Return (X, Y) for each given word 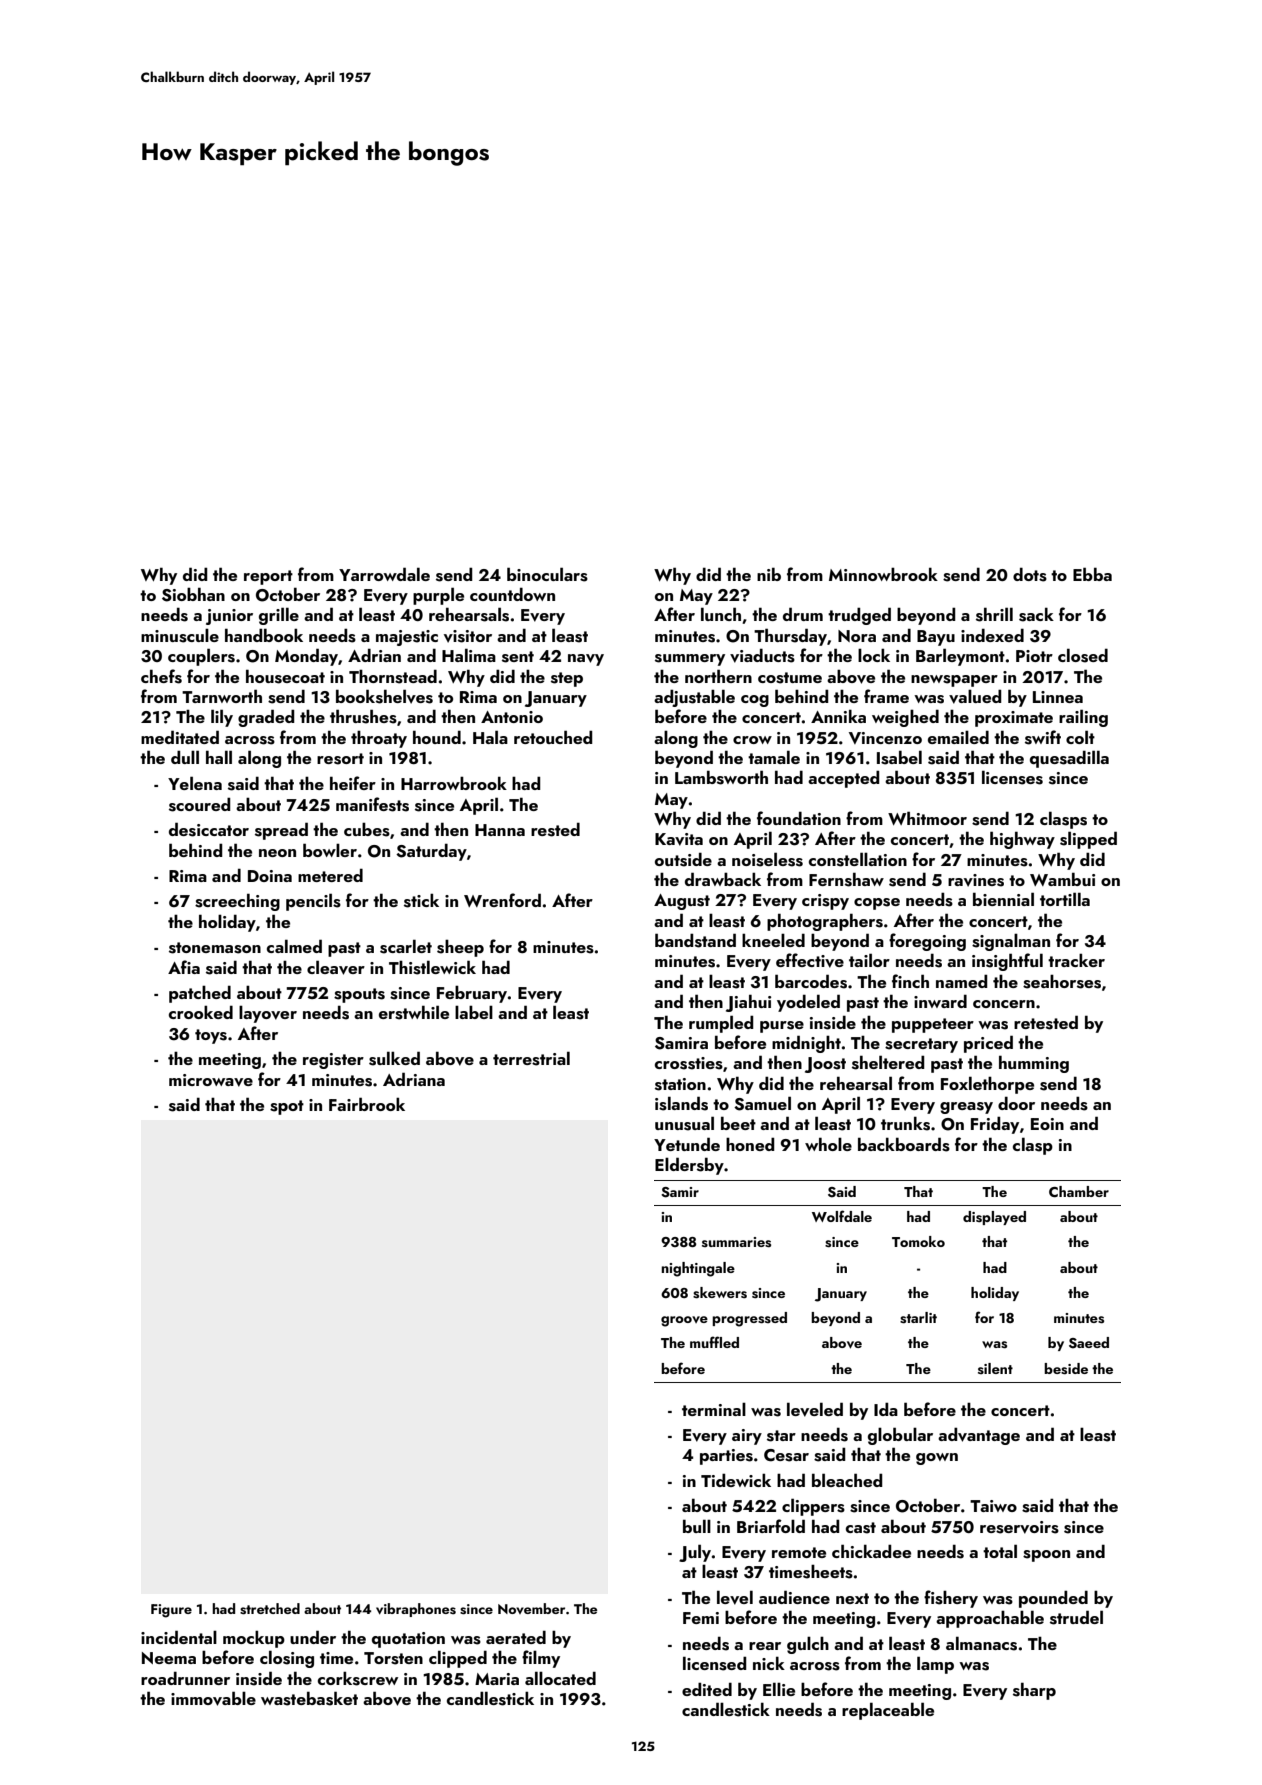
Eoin (1047, 1124)
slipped (1088, 840)
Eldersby (689, 1166)
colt (1080, 737)
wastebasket (309, 1698)
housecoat (285, 676)
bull (697, 1526)
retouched (553, 737)
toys (211, 1036)
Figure (171, 1611)
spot (287, 1107)
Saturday (431, 852)
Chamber (1079, 1191)
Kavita (679, 839)
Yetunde (687, 1144)
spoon (1046, 1556)
